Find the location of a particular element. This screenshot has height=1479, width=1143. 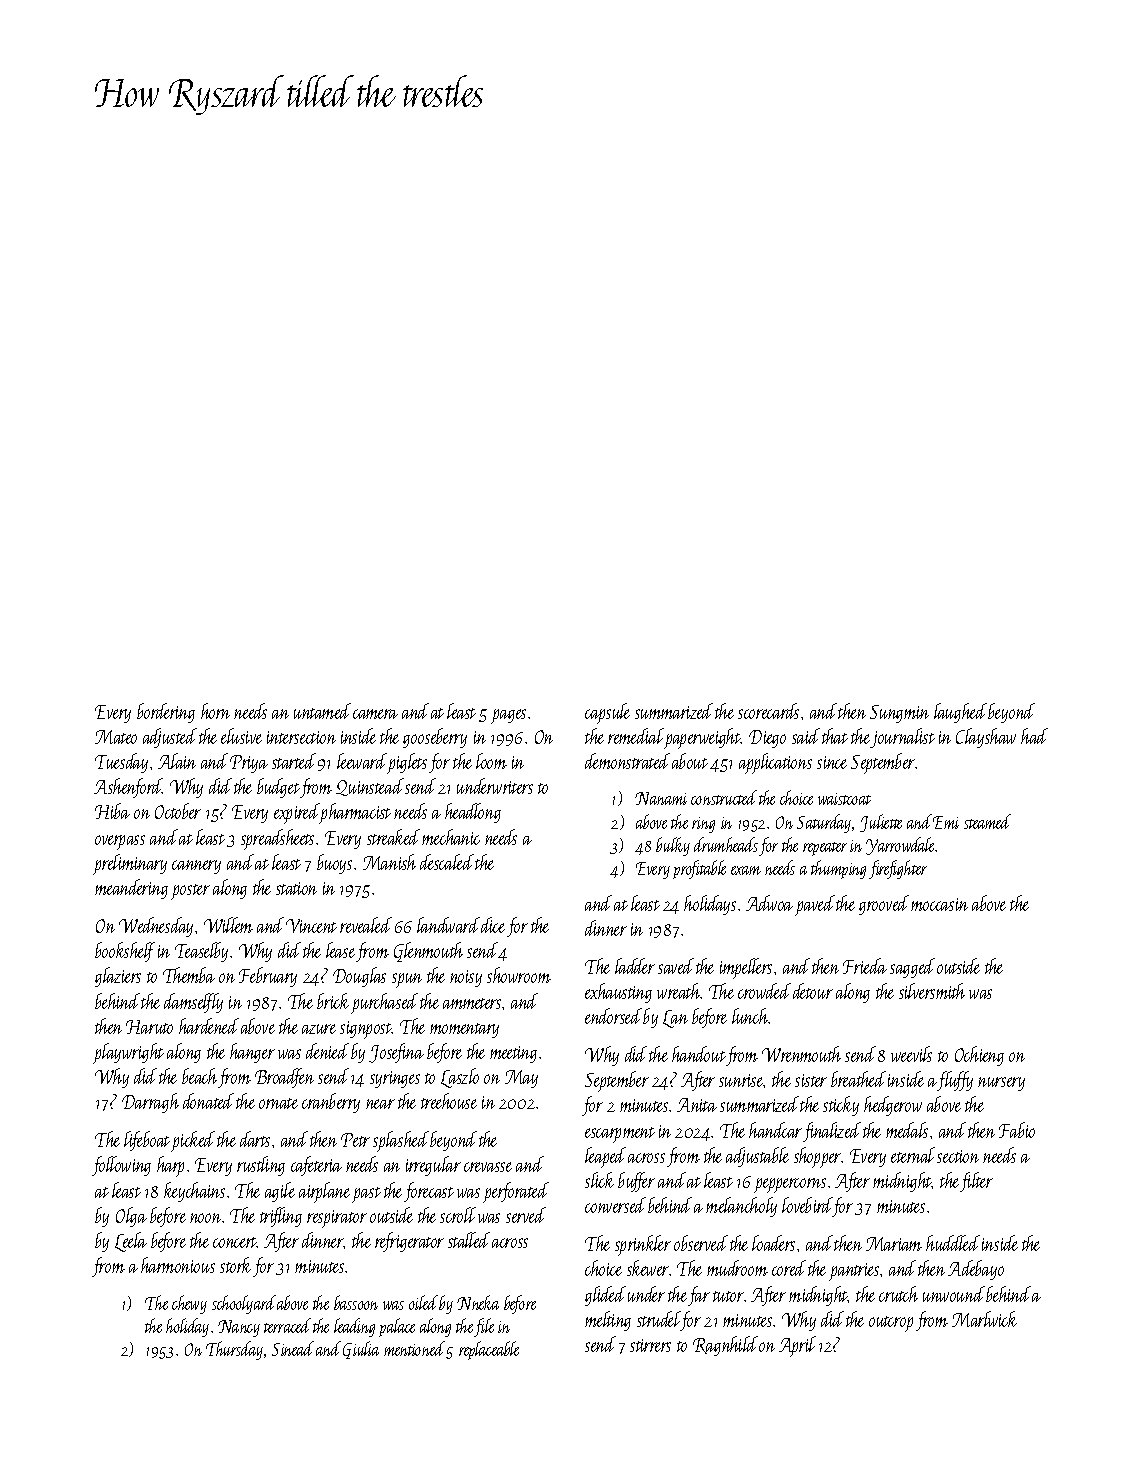

descaled is located at coordinates (447, 862).
